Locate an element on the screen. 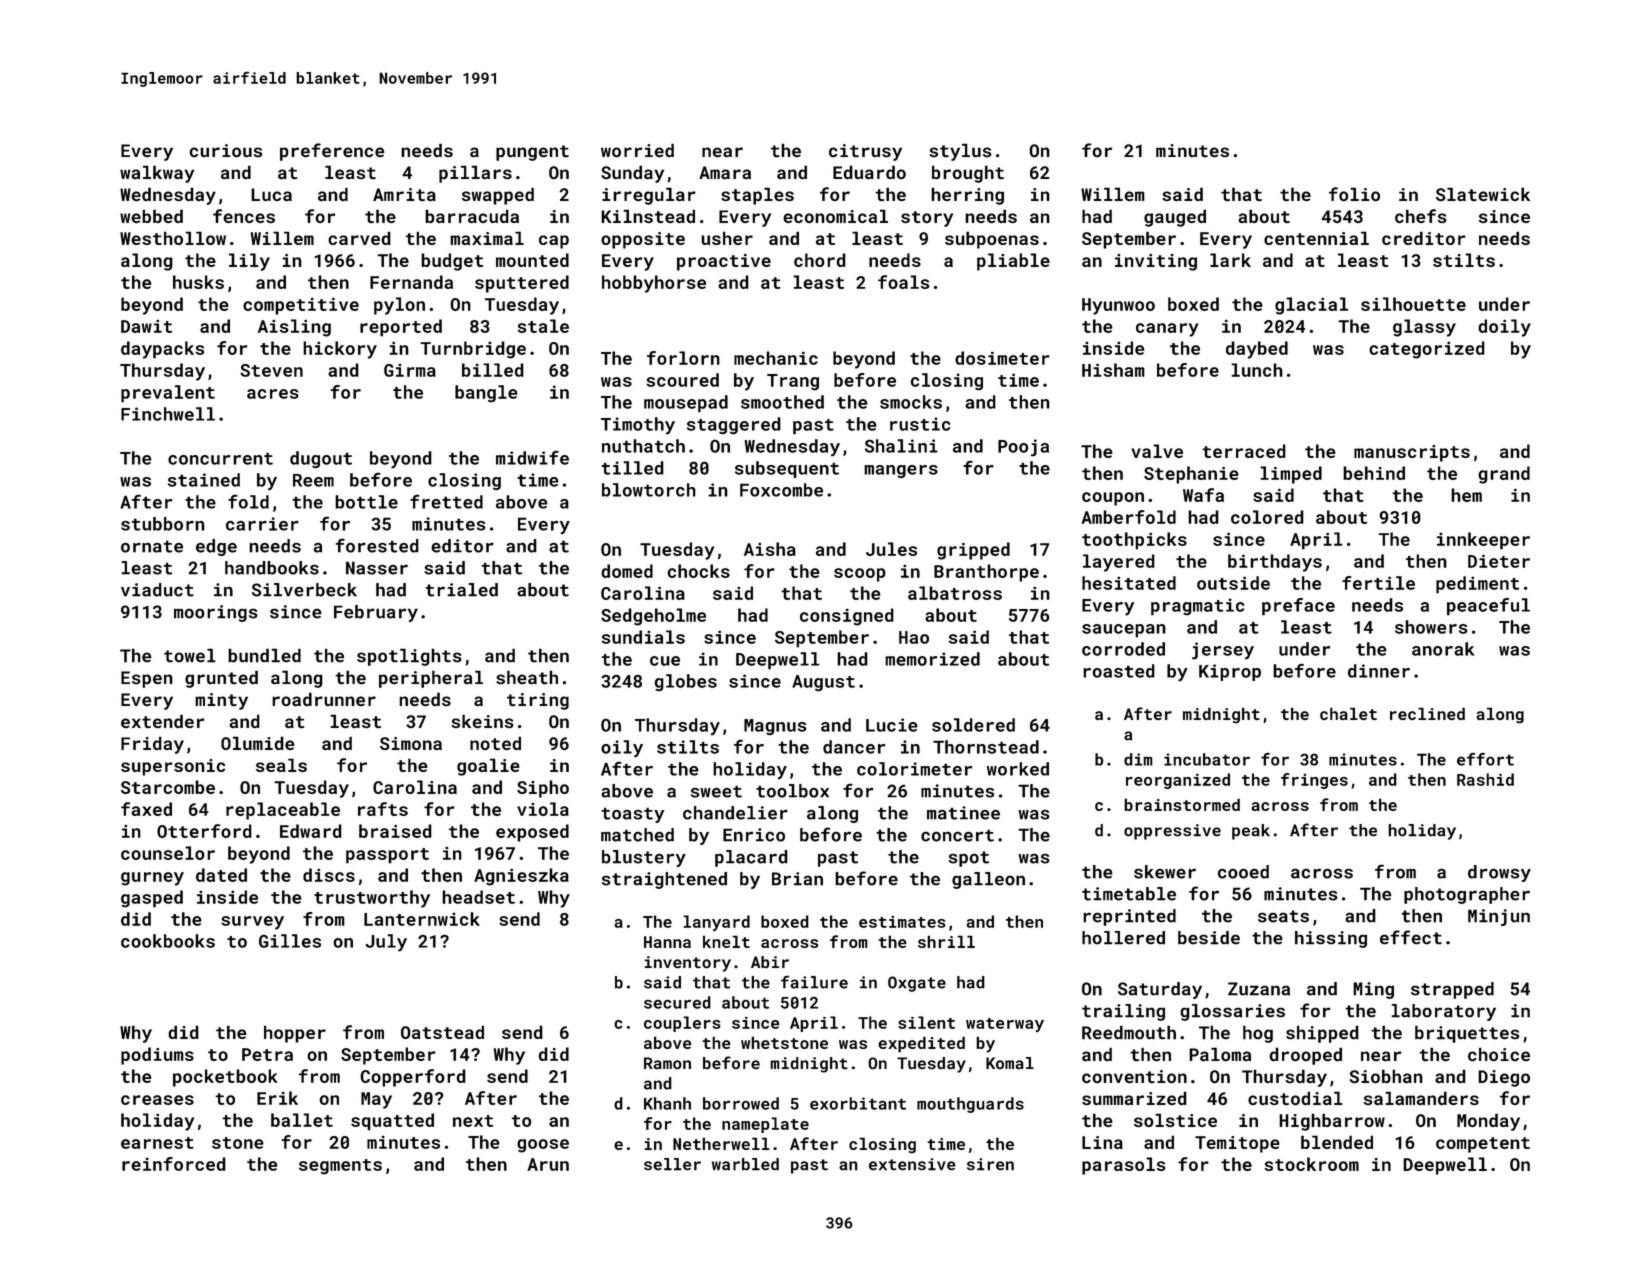 Image resolution: width=1651 pixels, height=1275 pixels. Luca is located at coordinates (271, 194).
